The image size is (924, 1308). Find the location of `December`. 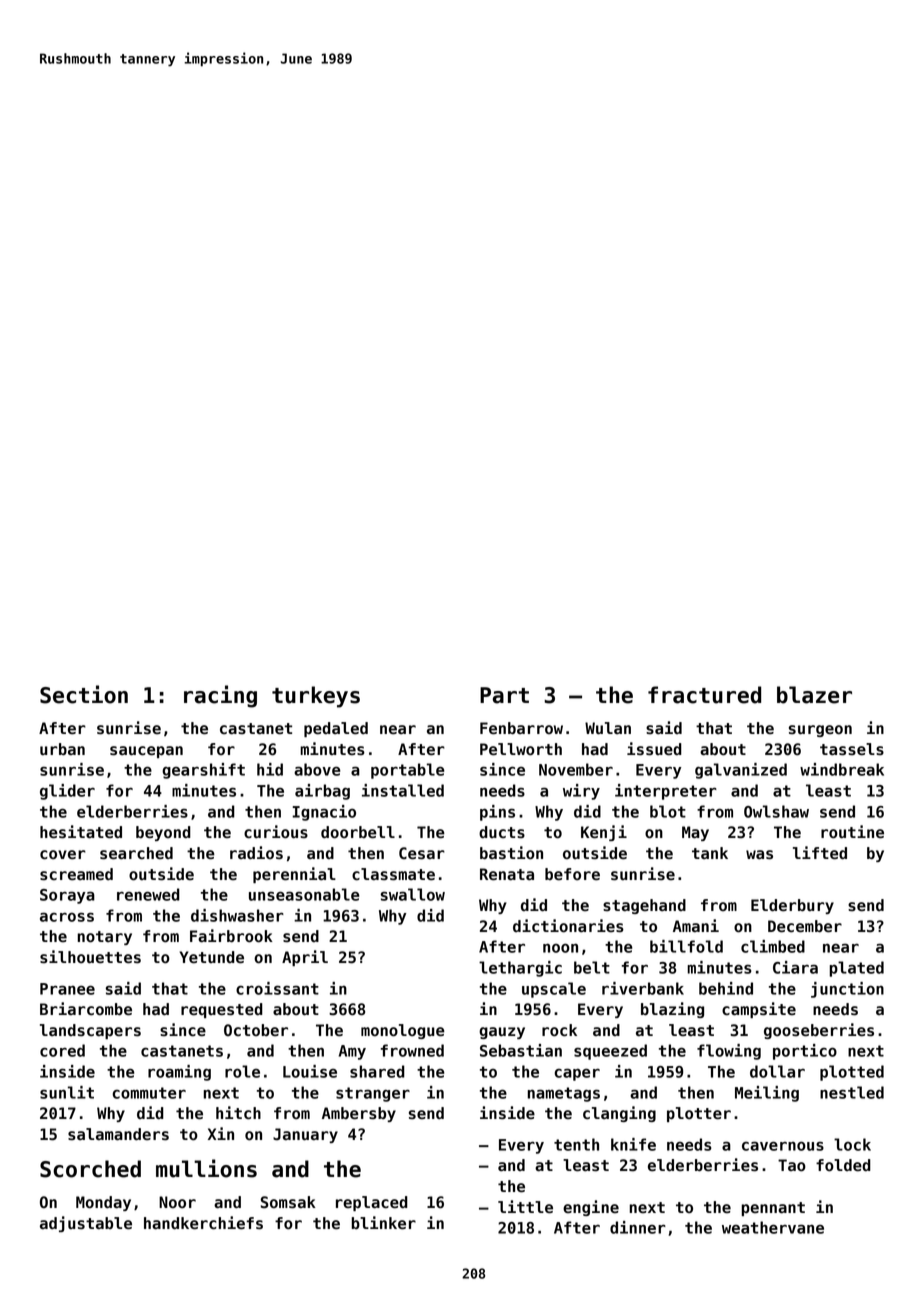

December is located at coordinates (805, 926).
